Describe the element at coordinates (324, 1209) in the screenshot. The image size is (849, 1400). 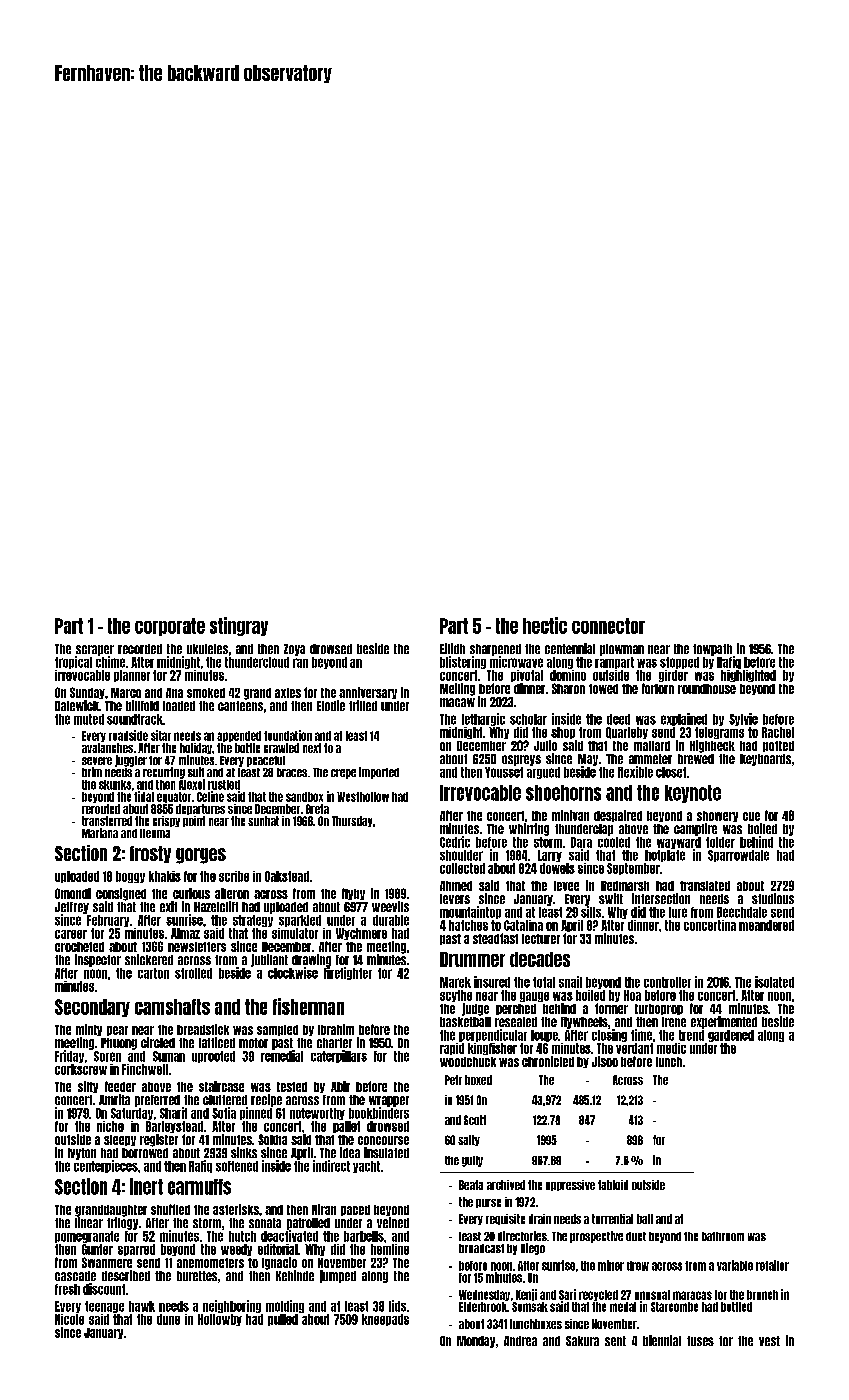
I see `Niran` at that location.
